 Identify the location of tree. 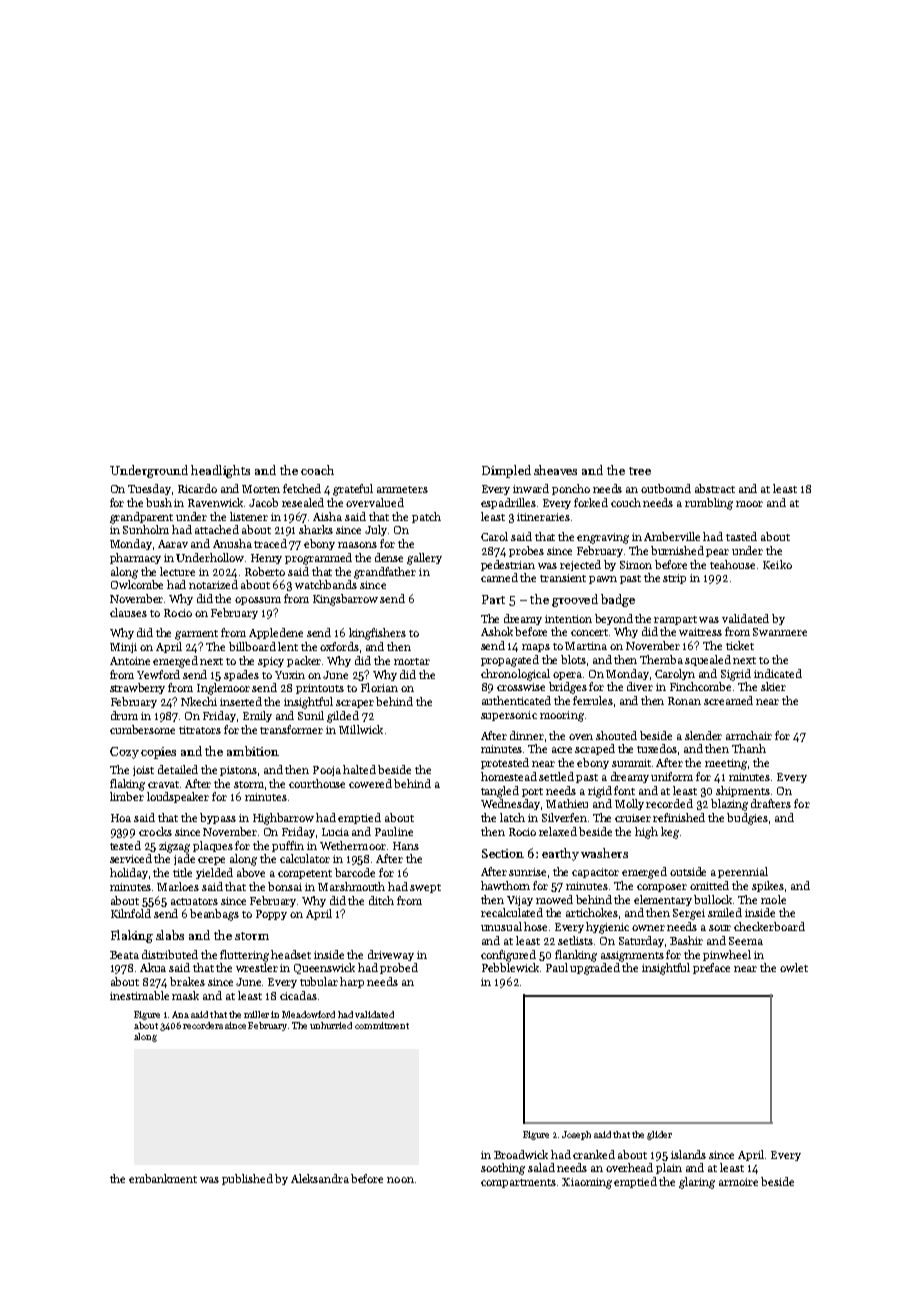
(640, 471).
